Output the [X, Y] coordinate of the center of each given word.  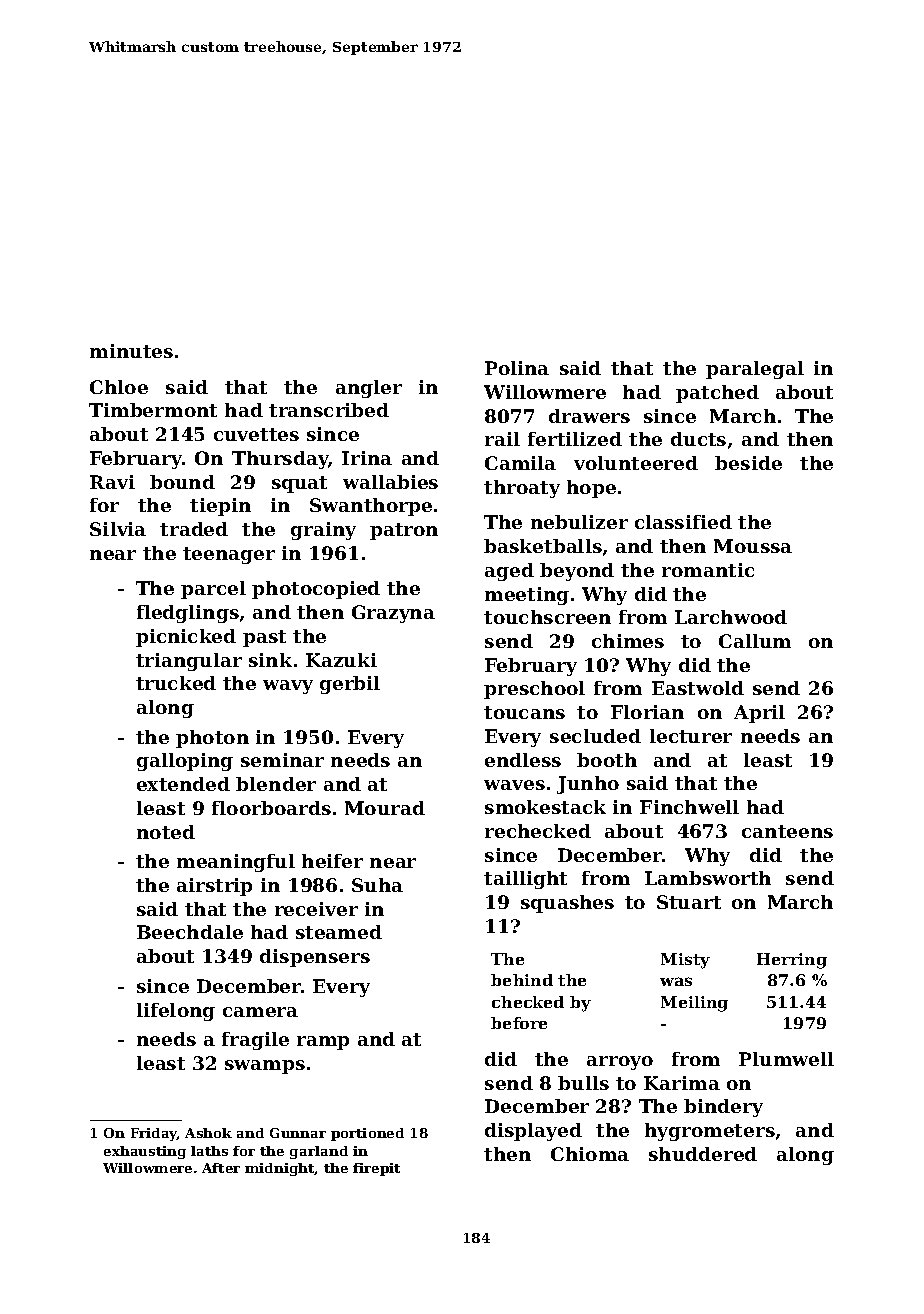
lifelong [176, 1012]
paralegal [755, 370]
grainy [323, 531]
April [759, 714]
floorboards [271, 808]
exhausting [145, 1152]
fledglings [188, 614]
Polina [517, 368]
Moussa [753, 546]
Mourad [385, 808]
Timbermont [153, 410]
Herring [792, 961]
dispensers [315, 958]
